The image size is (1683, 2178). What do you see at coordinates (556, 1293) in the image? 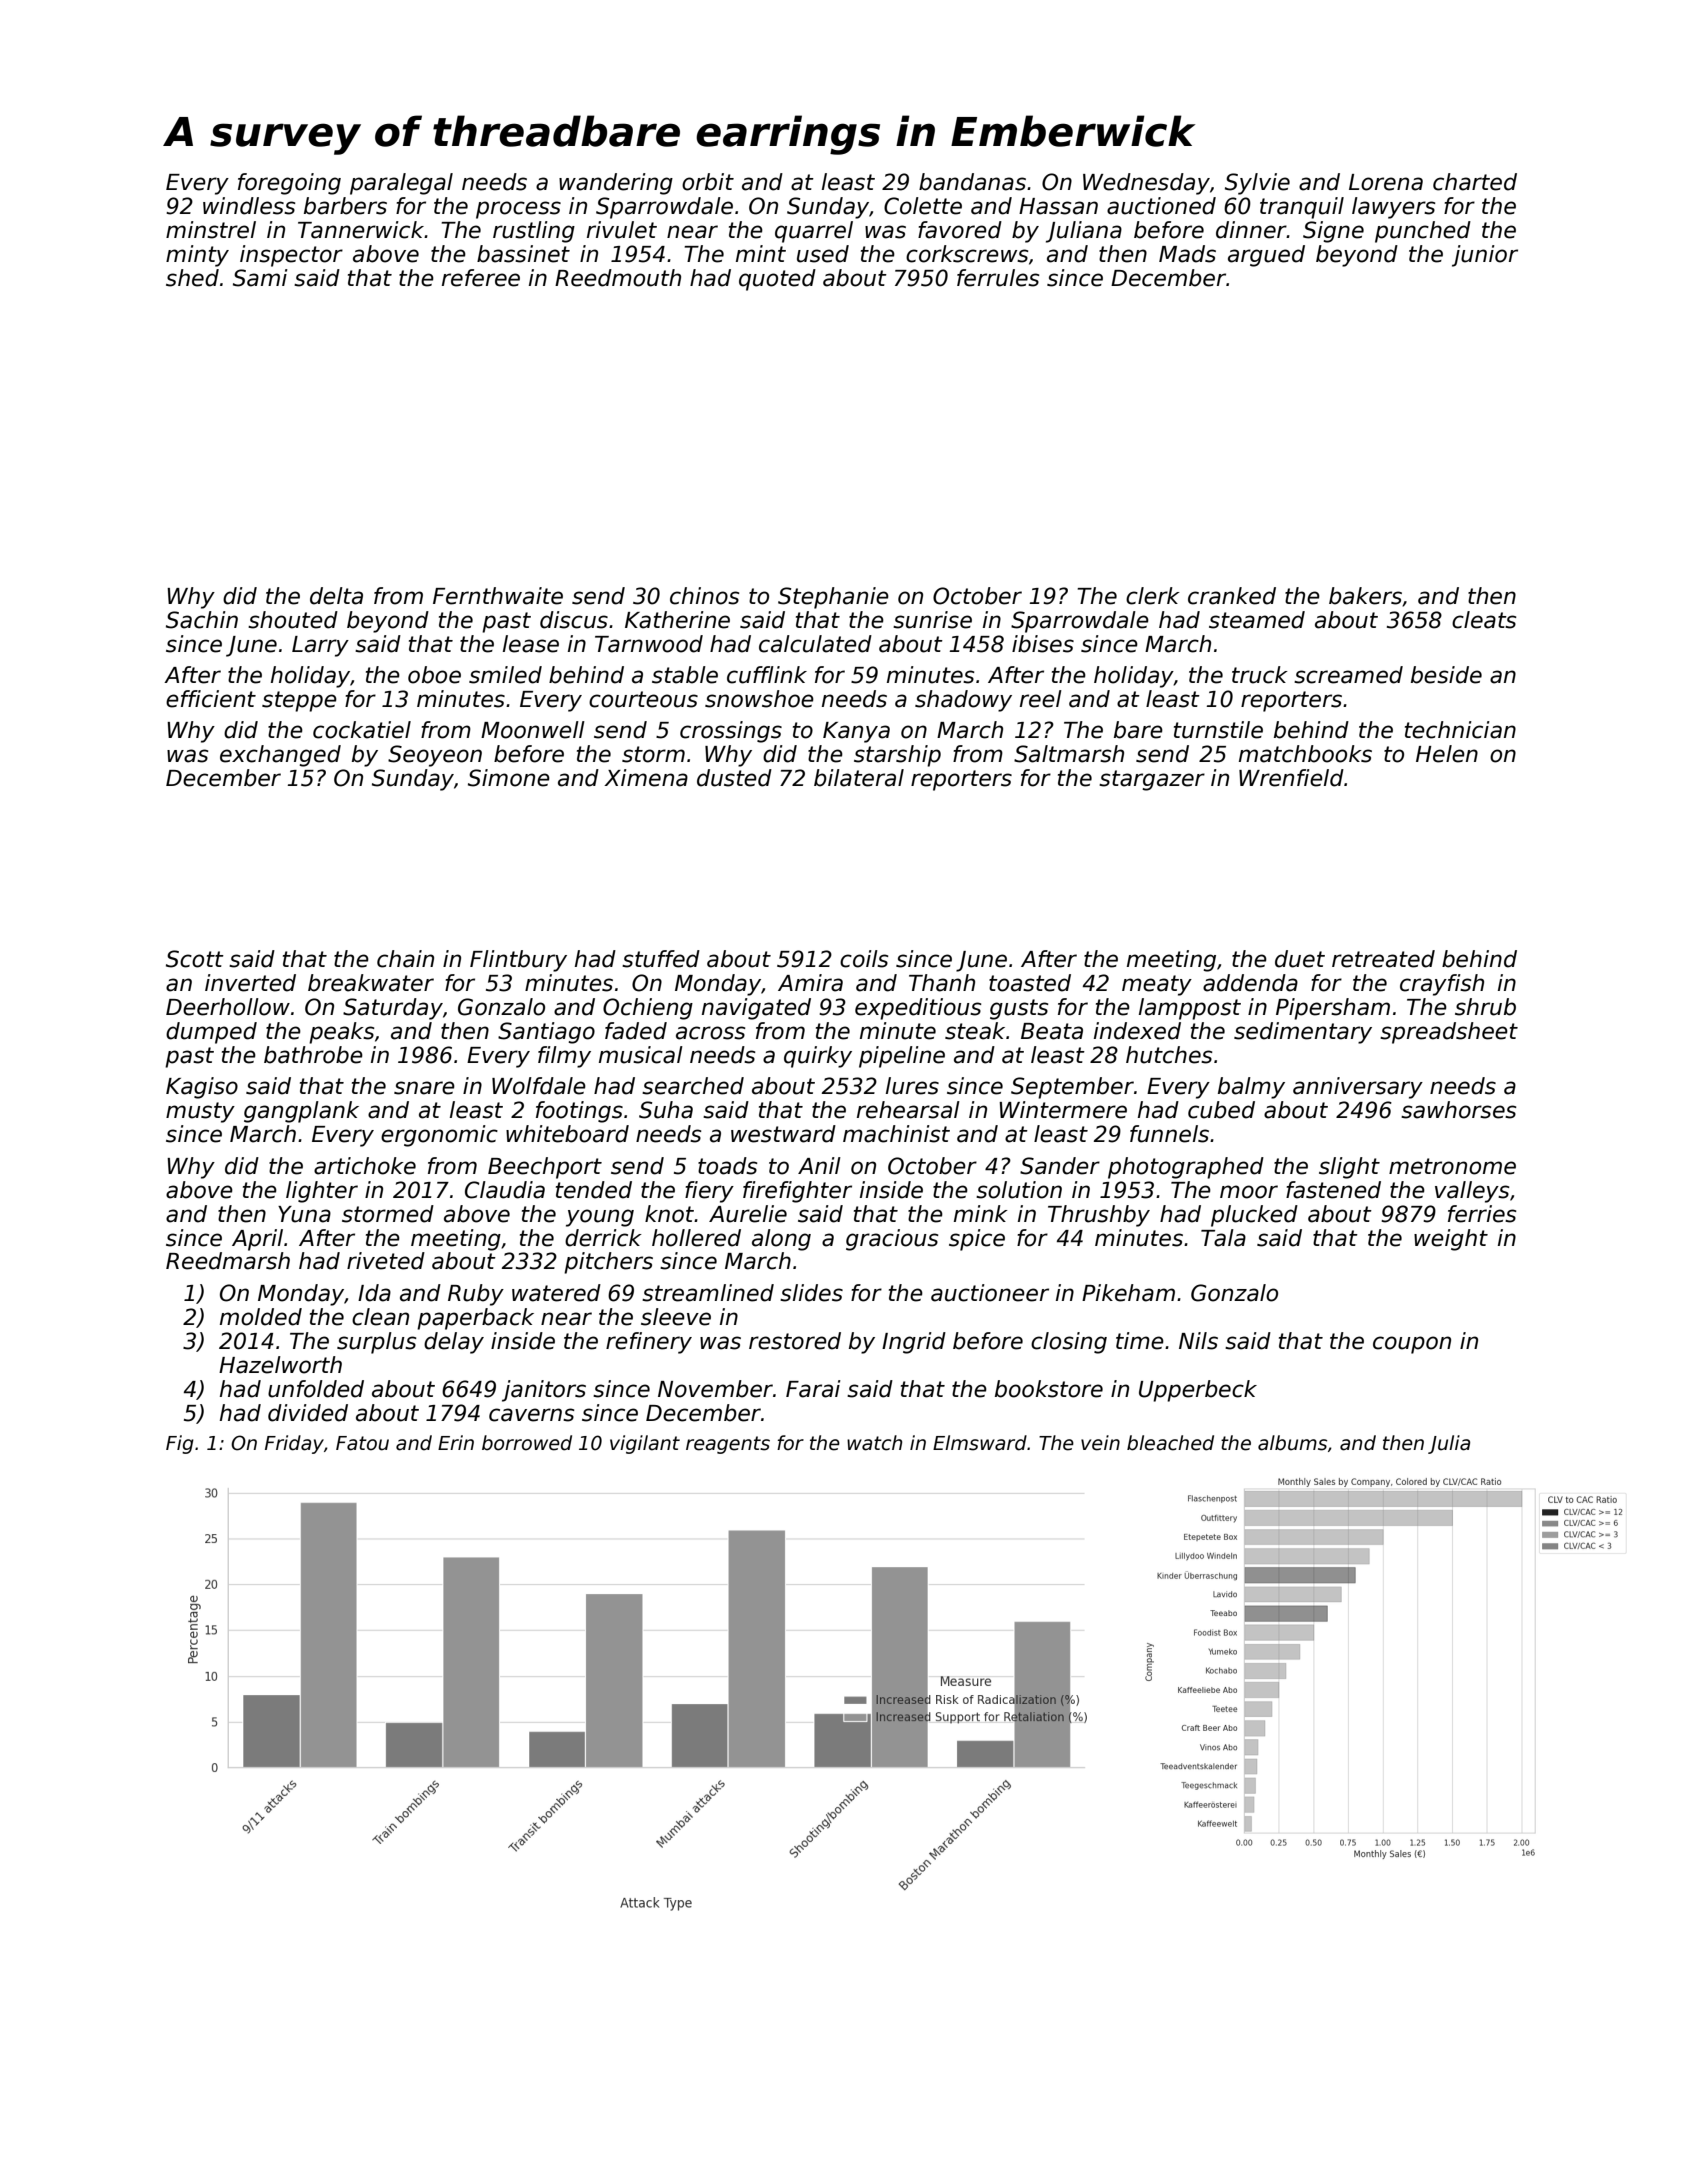
I see `watered` at bounding box center [556, 1293].
